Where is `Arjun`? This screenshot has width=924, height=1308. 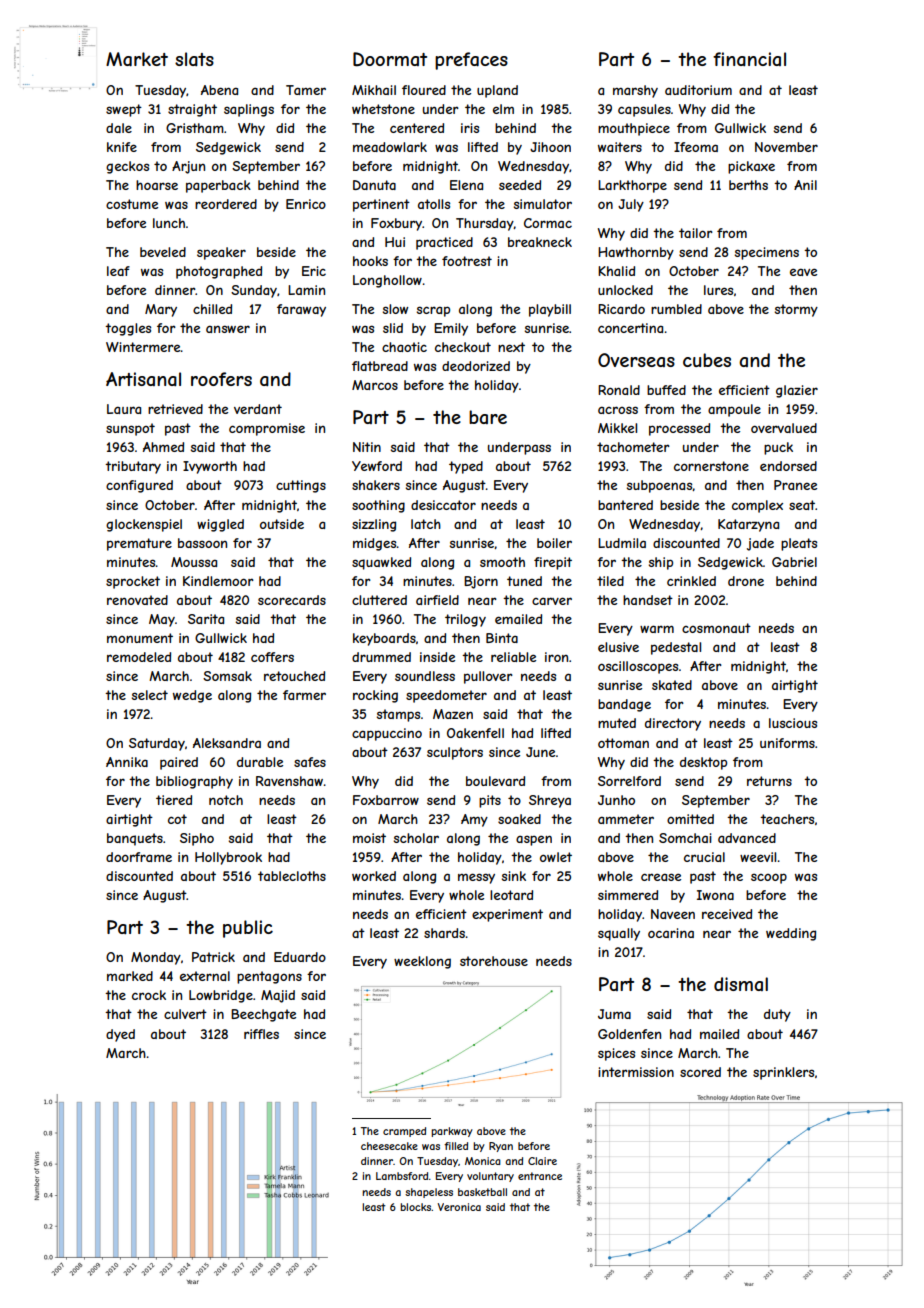 Arjun is located at coordinates (188, 167).
